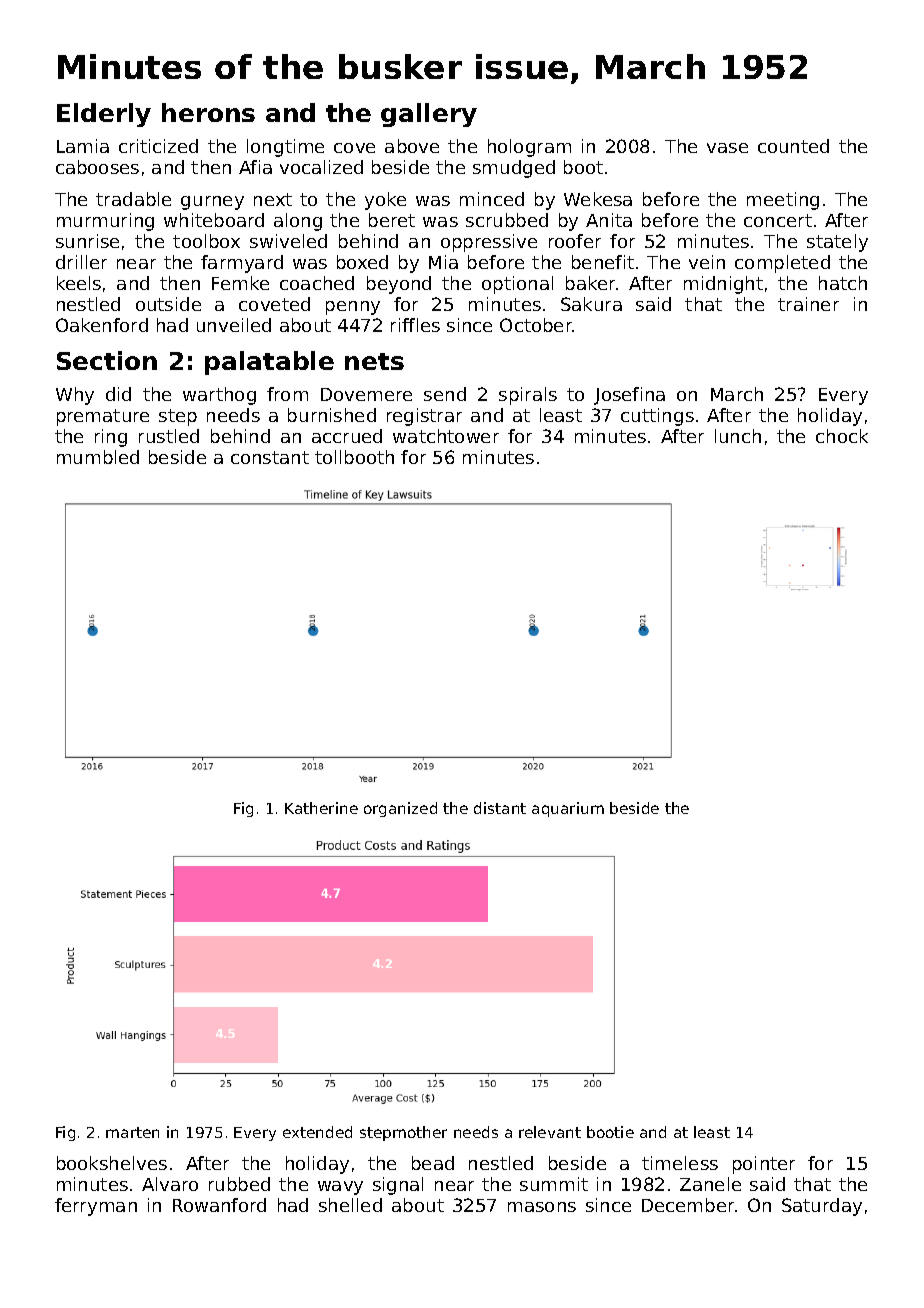 The height and width of the document is (1308, 924). What do you see at coordinates (764, 1165) in the document?
I see `pointer` at bounding box center [764, 1165].
